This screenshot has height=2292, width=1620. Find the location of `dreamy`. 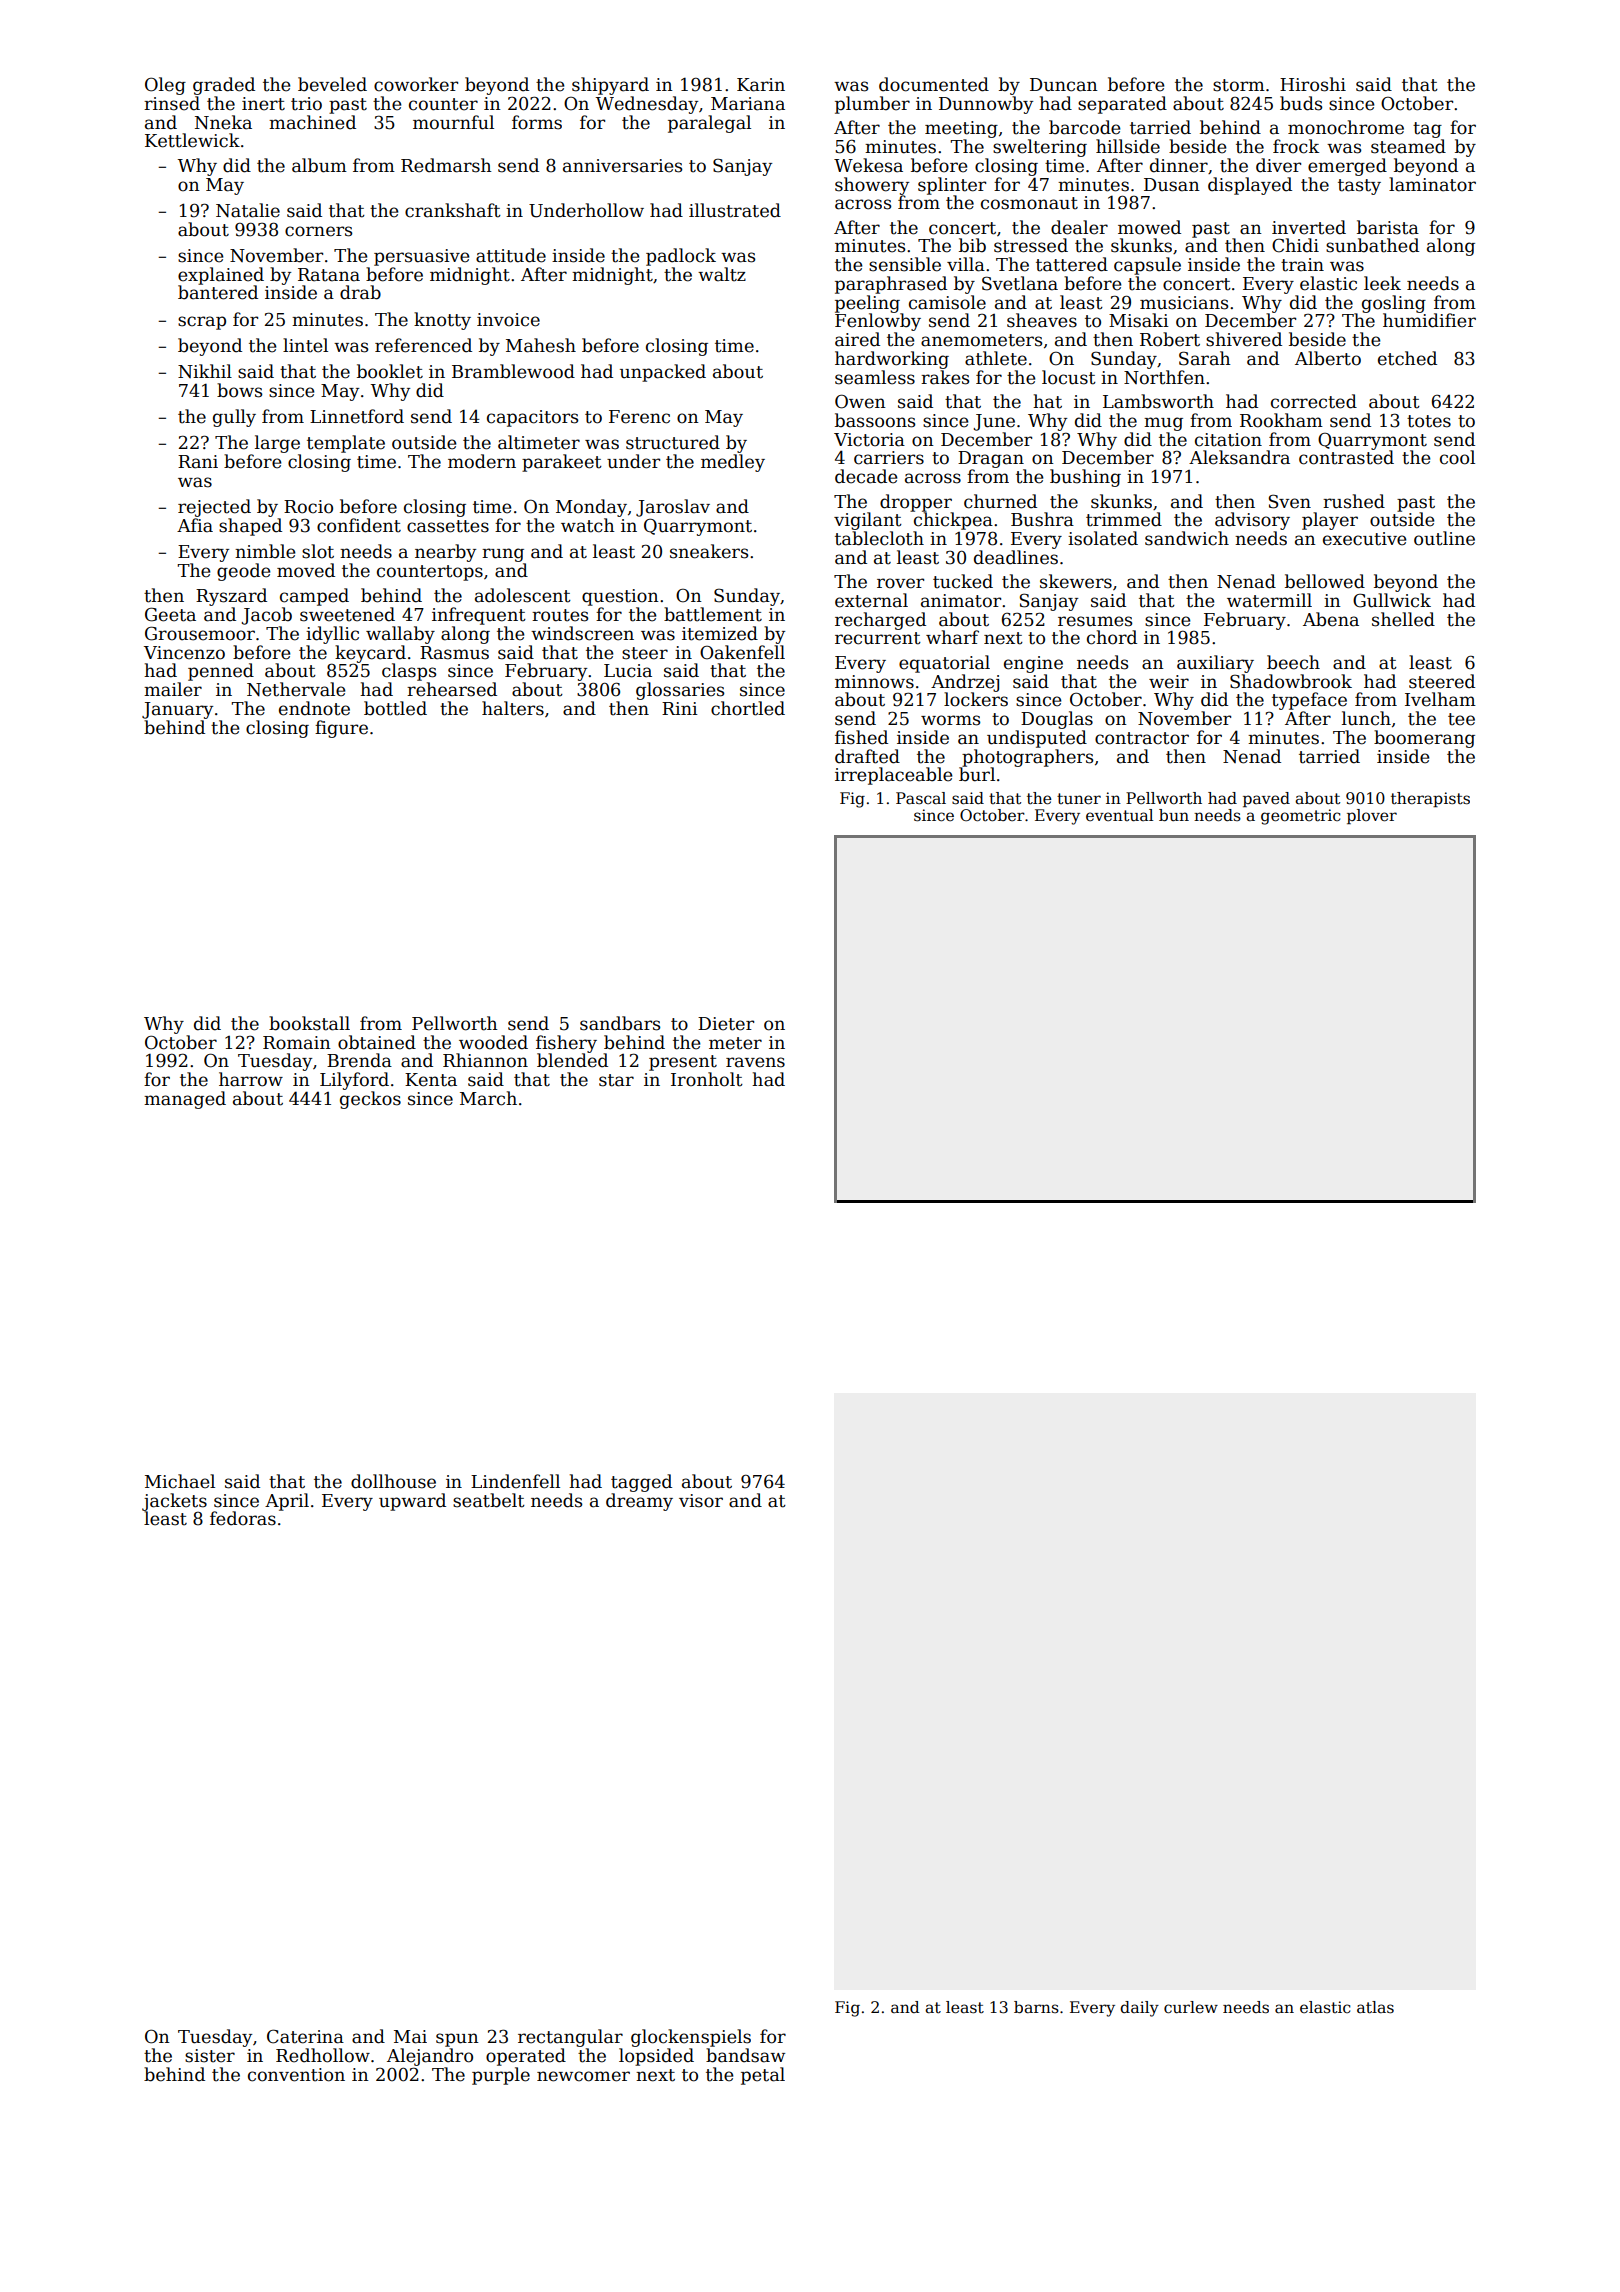

dreamy is located at coordinates (639, 1502).
